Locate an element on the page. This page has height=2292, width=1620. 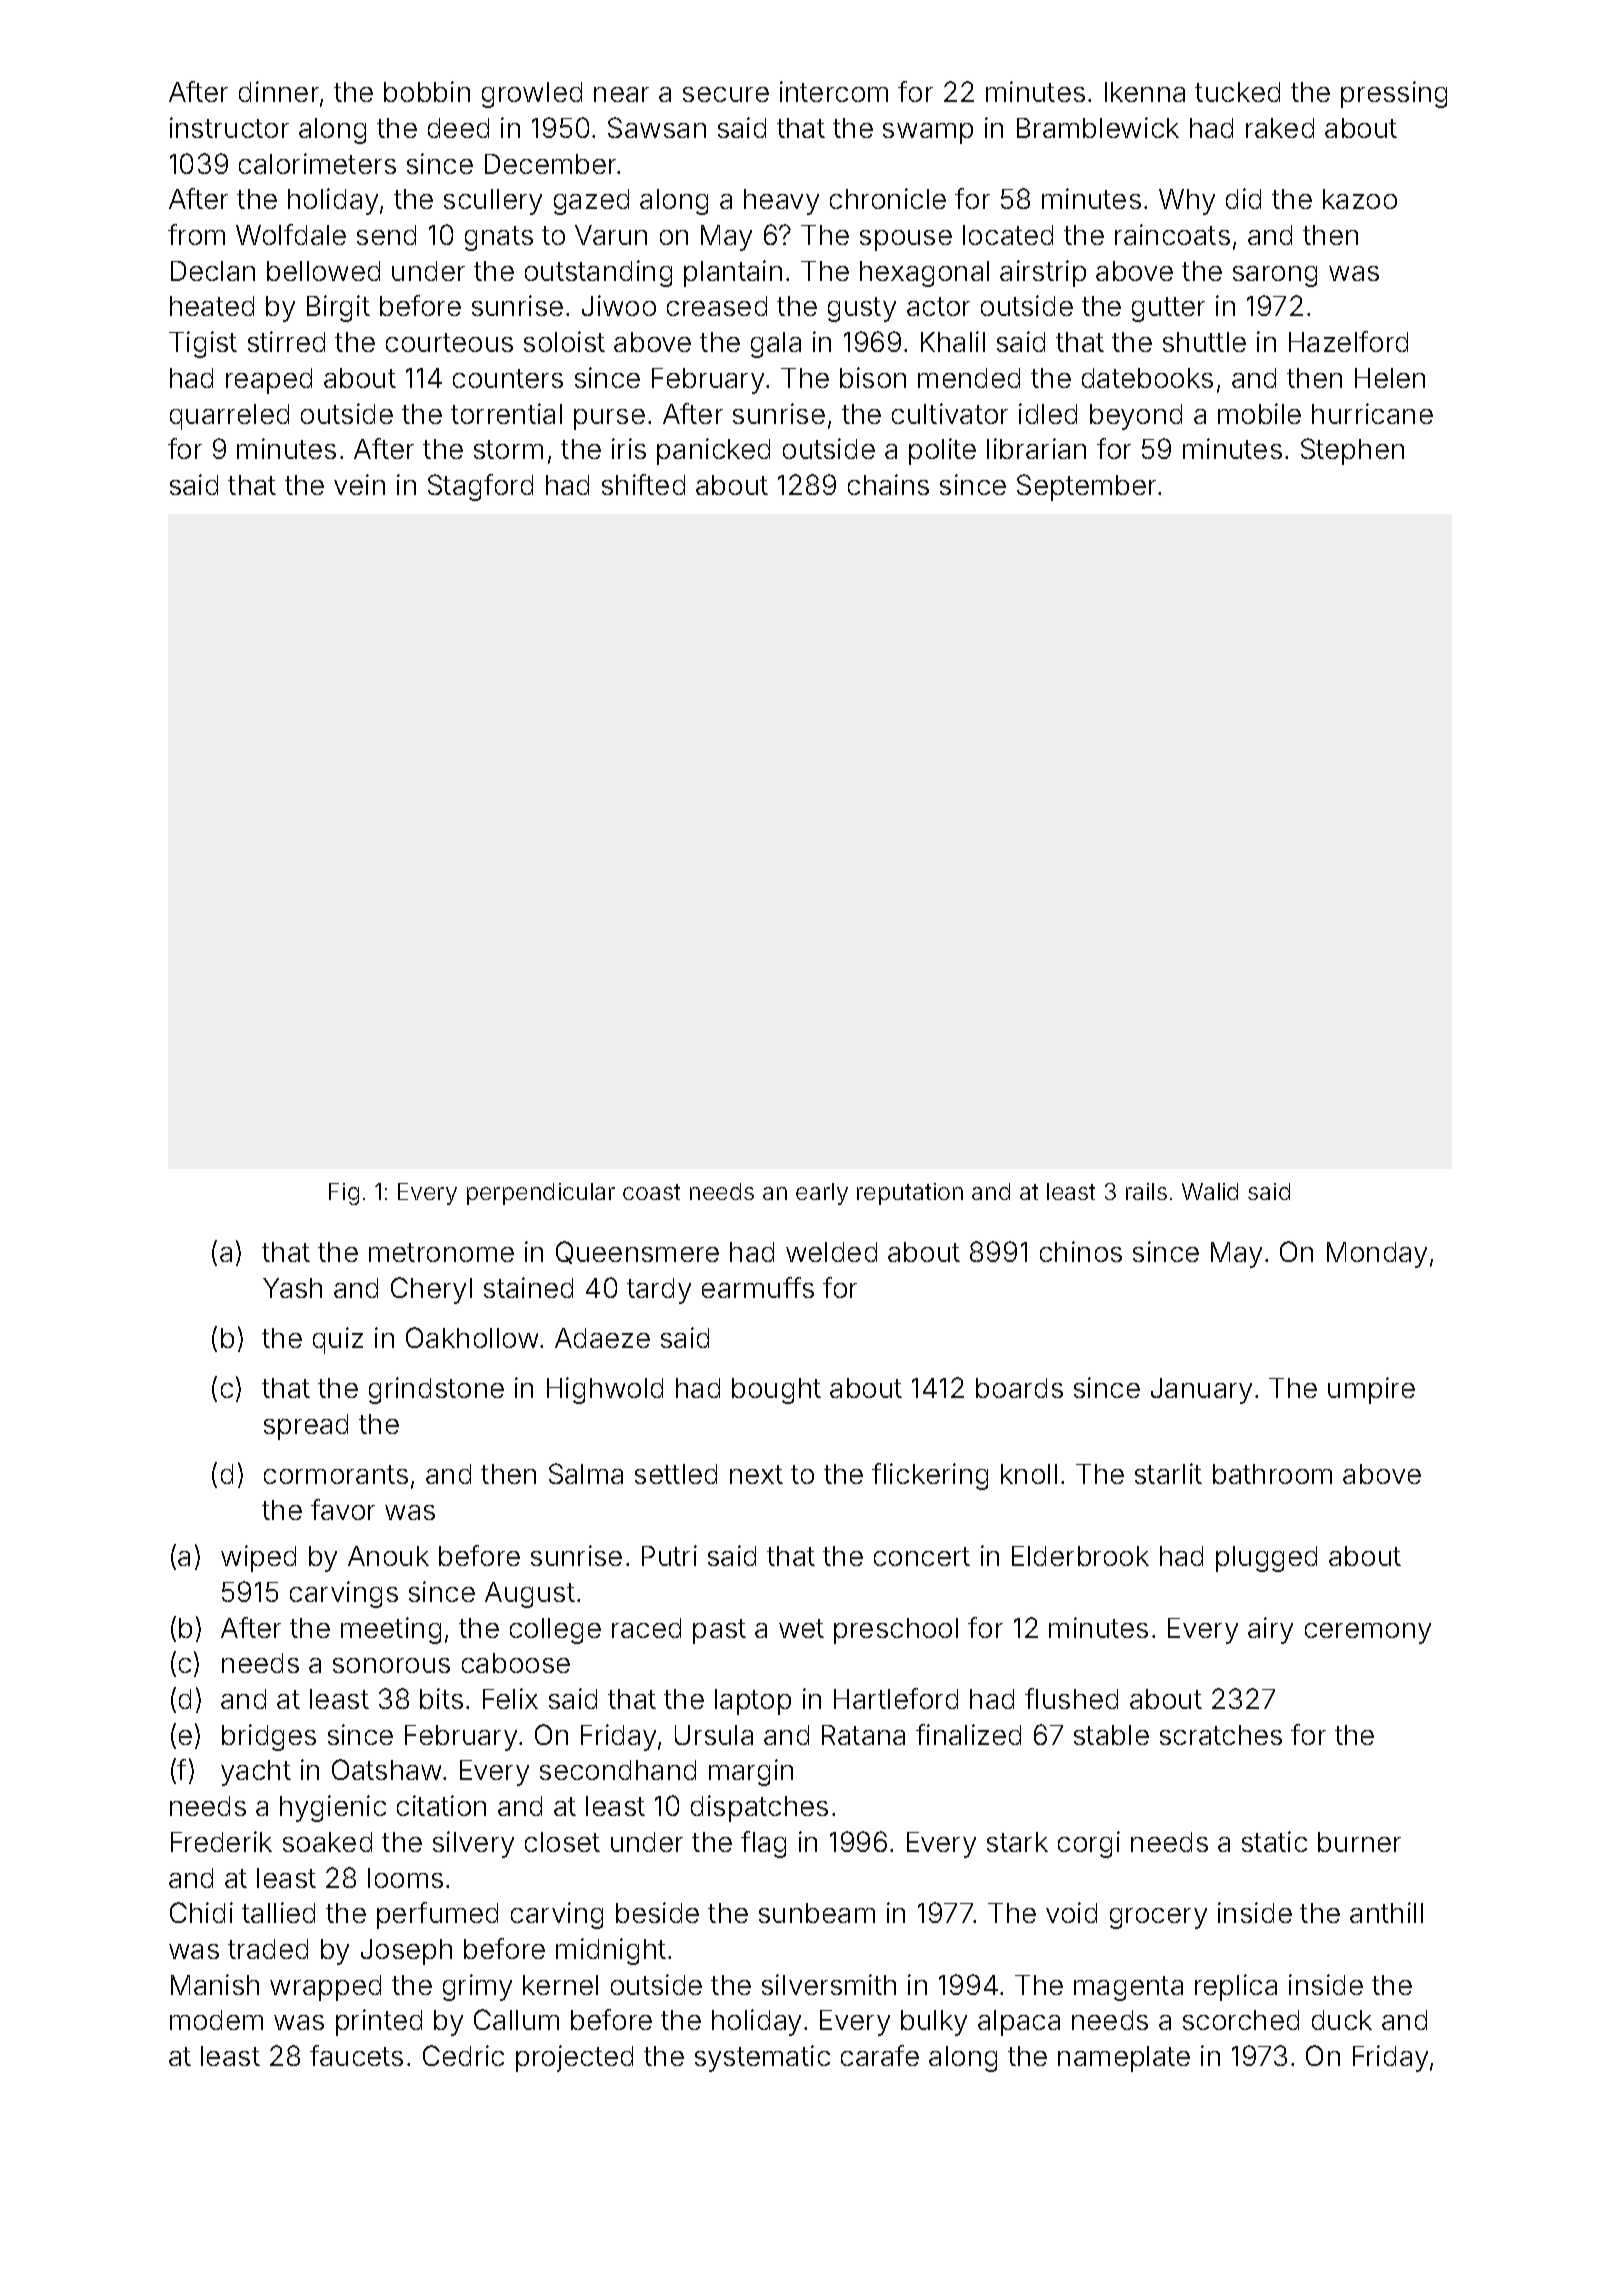
Manish is located at coordinates (215, 1984).
